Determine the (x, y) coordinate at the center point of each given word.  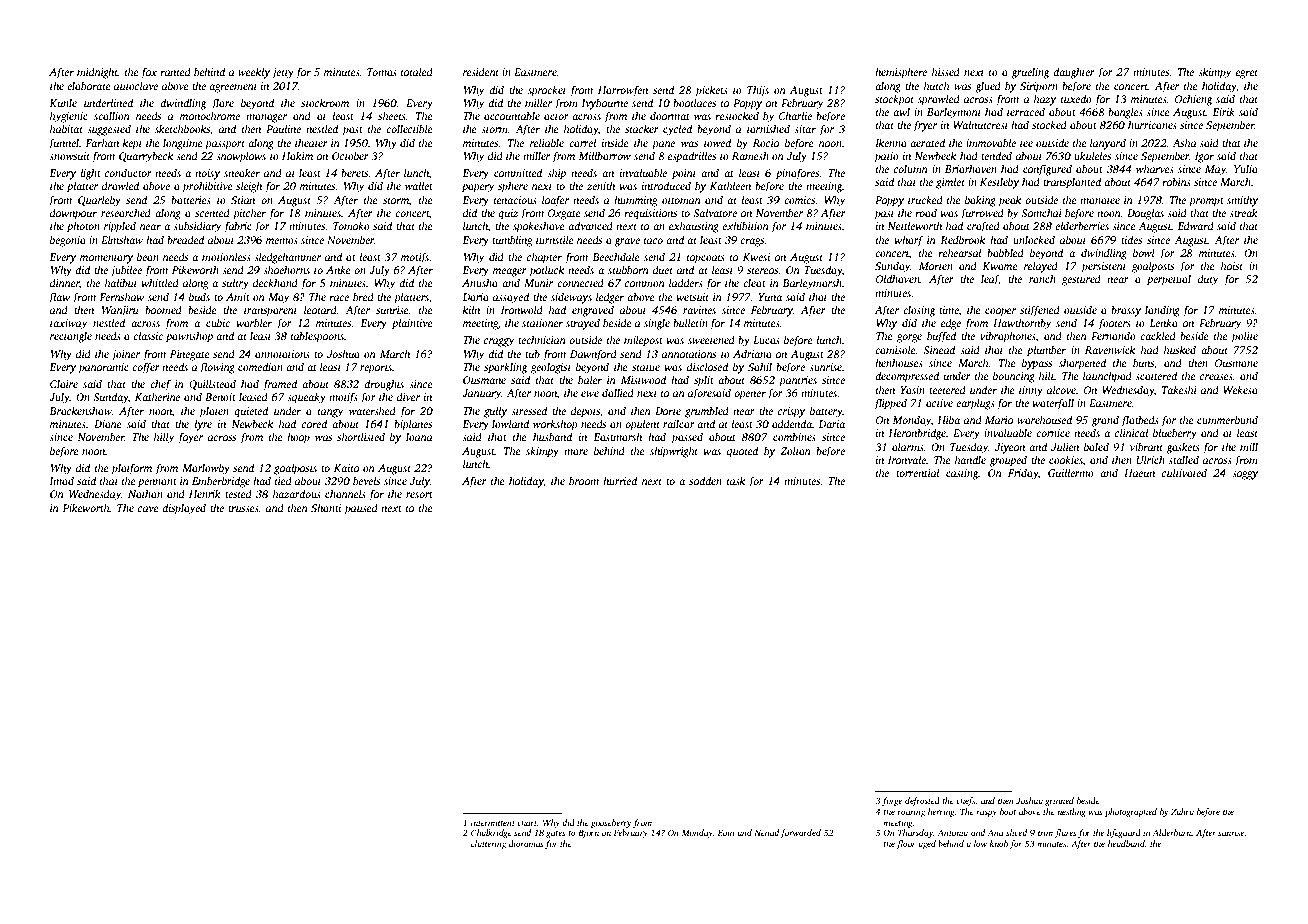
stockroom (325, 102)
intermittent (493, 822)
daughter (1074, 73)
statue (646, 367)
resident (481, 72)
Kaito (346, 468)
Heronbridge (917, 434)
